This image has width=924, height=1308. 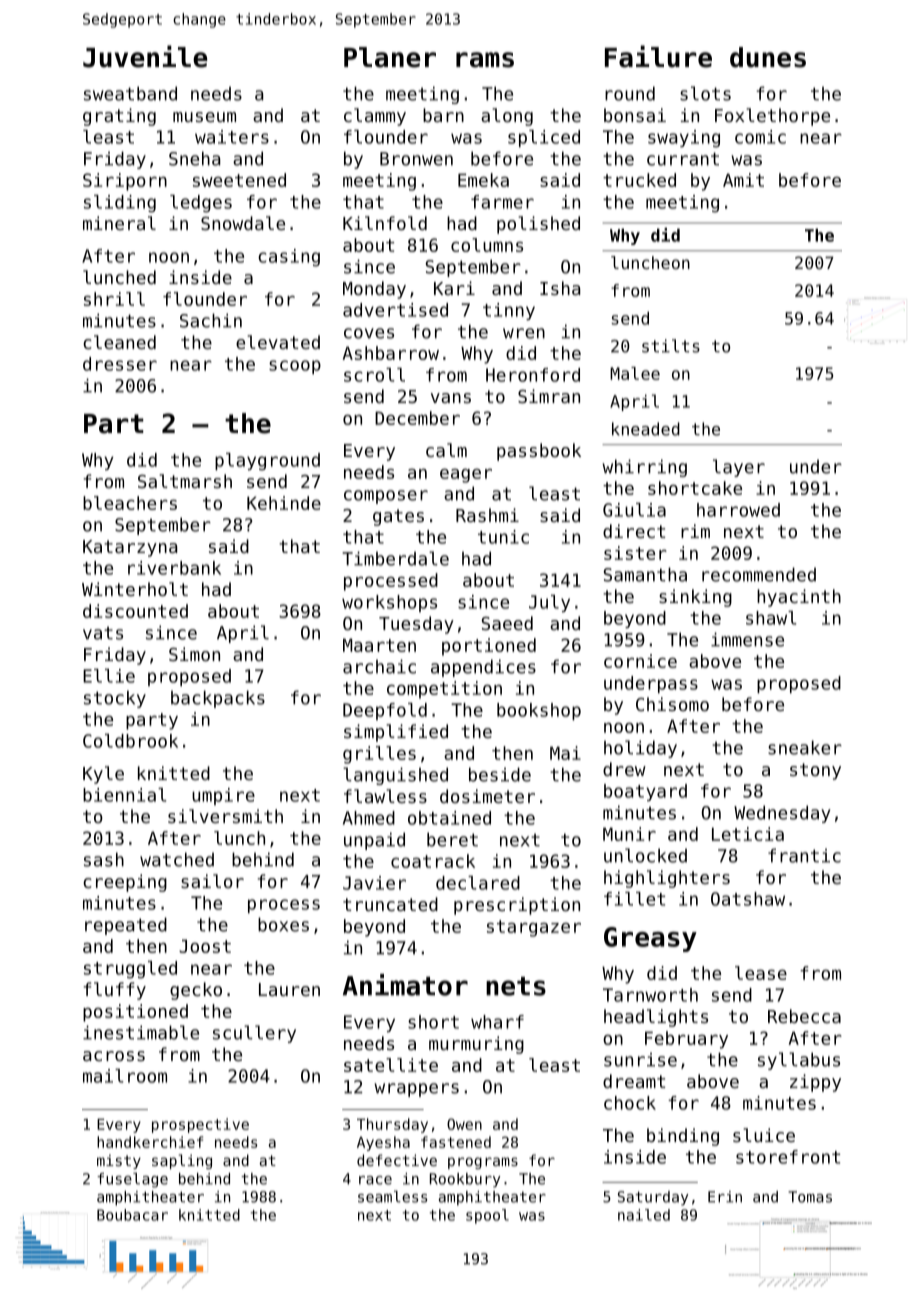 What do you see at coordinates (119, 1161) in the image?
I see `misty` at bounding box center [119, 1161].
